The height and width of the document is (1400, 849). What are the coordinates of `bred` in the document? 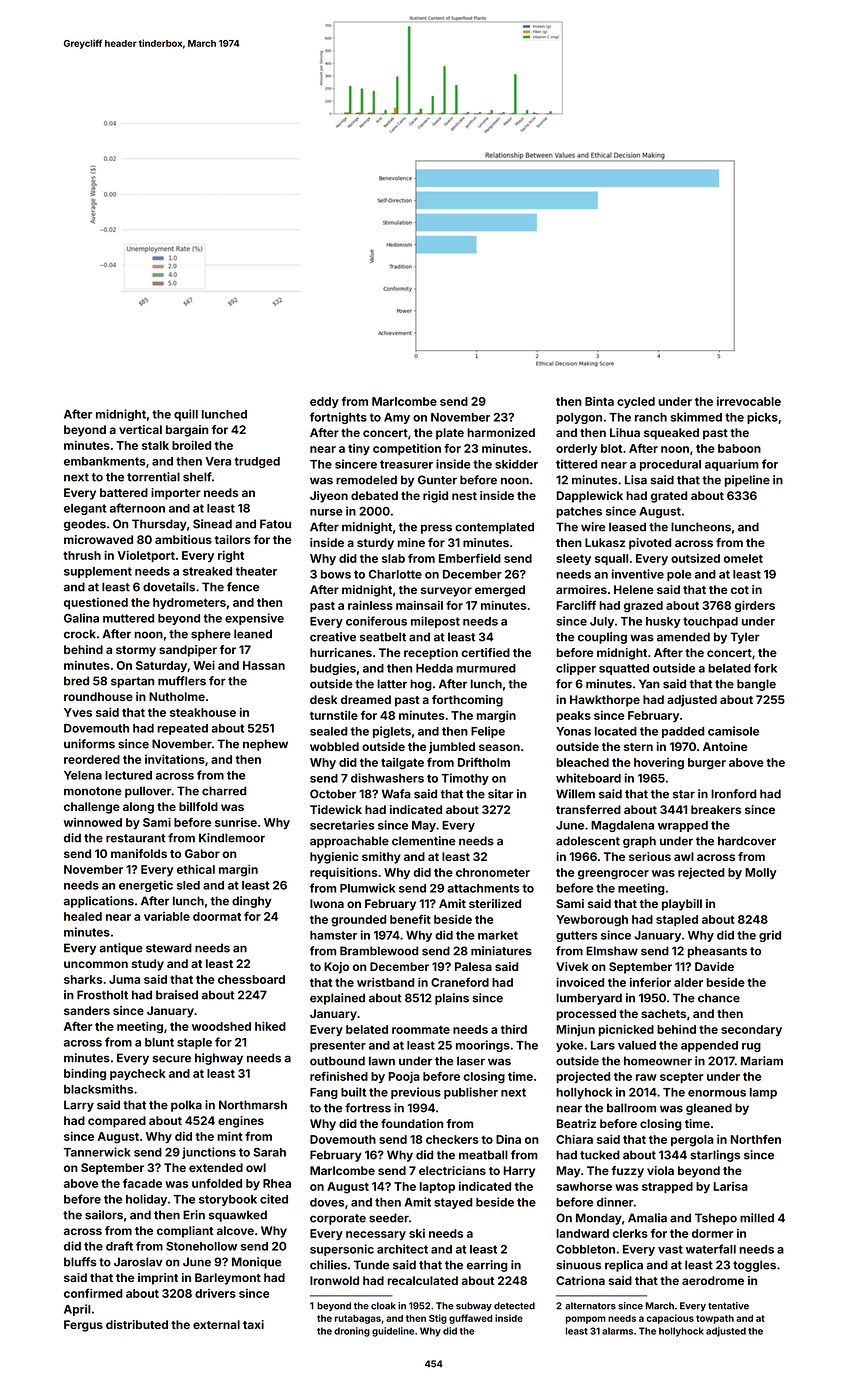 It's located at (76, 681).
